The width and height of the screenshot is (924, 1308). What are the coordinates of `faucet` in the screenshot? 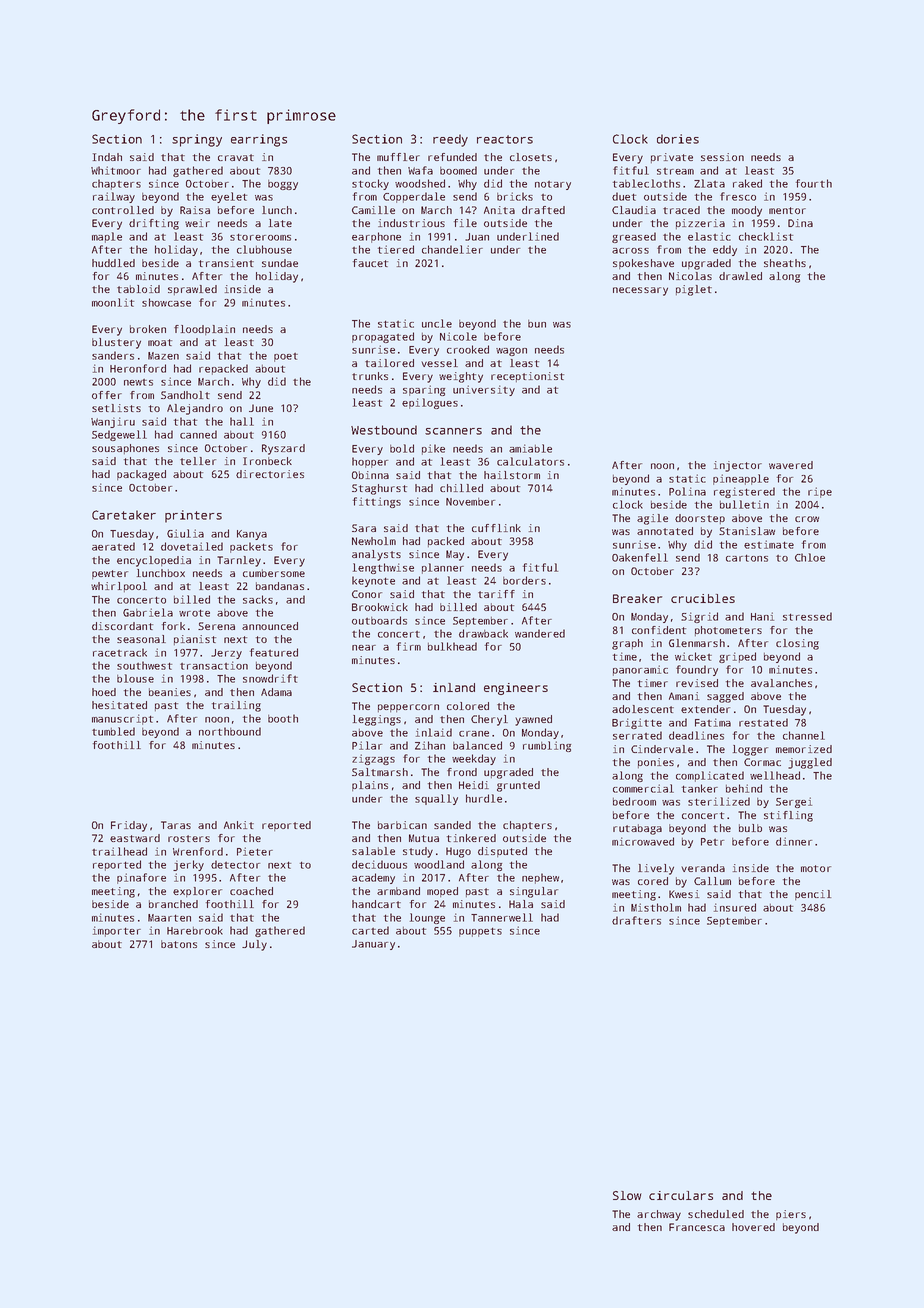 It's located at (370, 263).
